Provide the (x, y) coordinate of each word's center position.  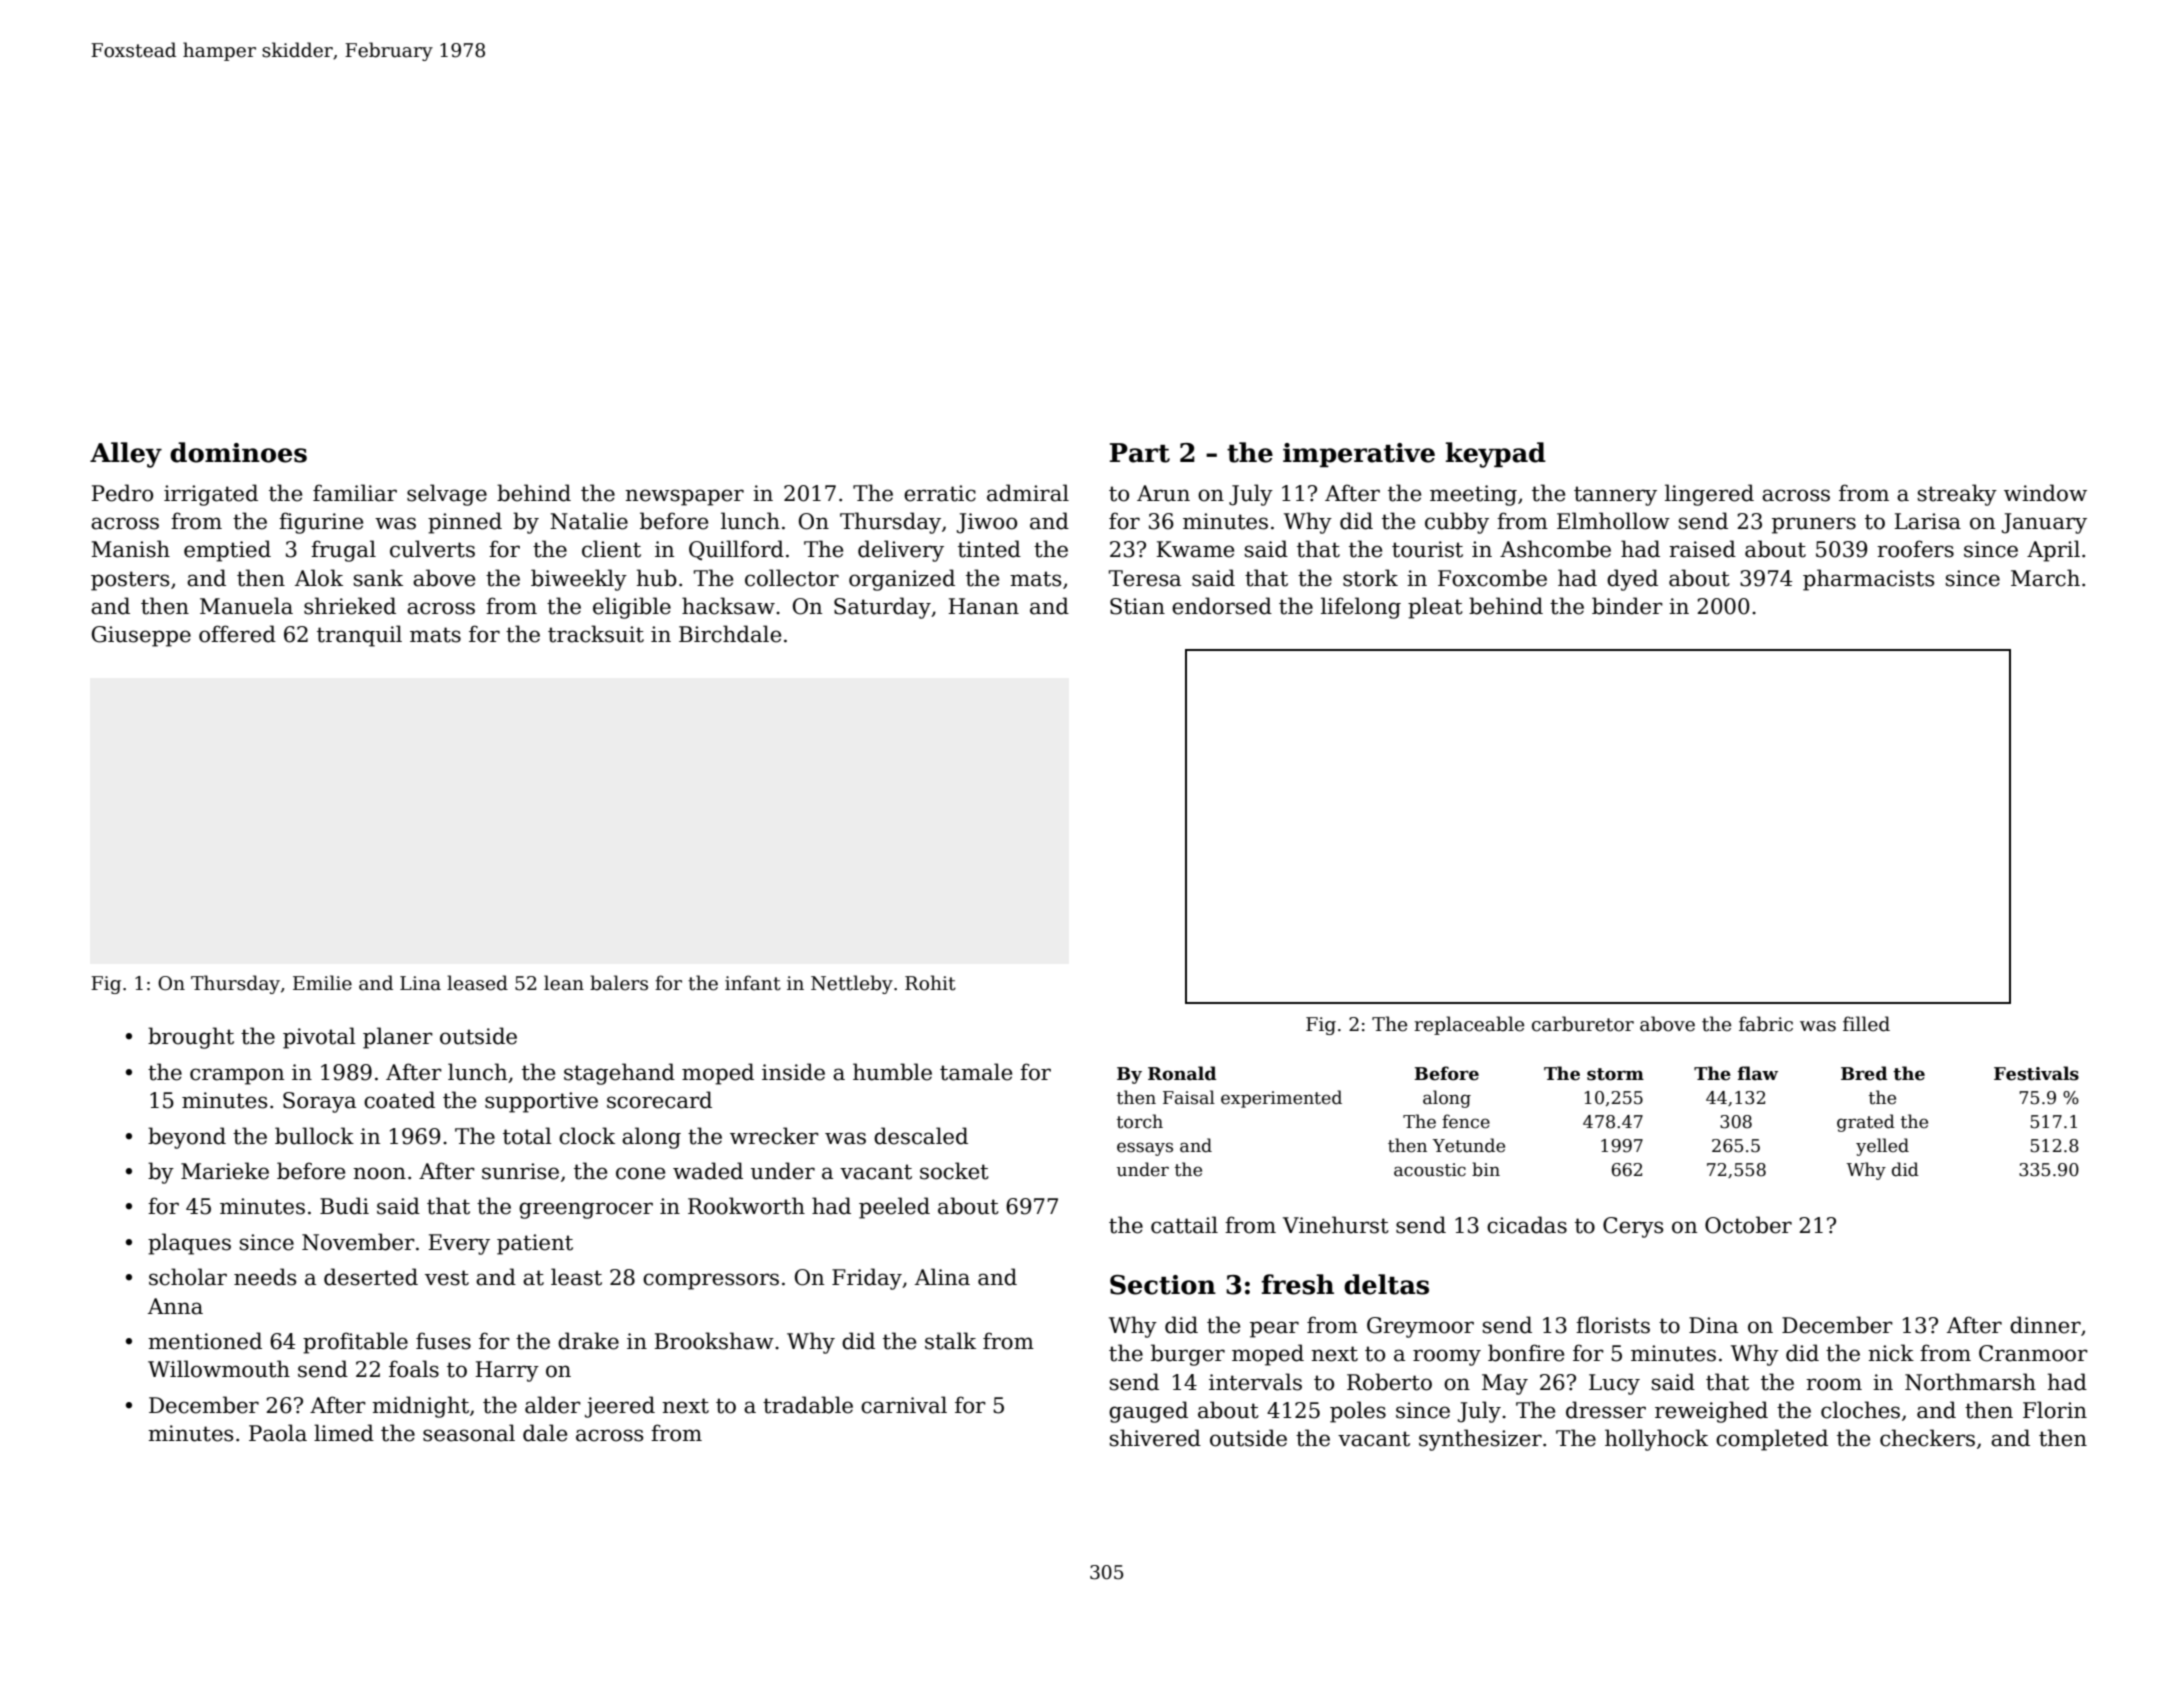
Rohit (930, 983)
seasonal (469, 1433)
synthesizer (1480, 1440)
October (1748, 1225)
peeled (894, 1208)
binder (1627, 606)
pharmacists (1868, 580)
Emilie (322, 983)
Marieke (225, 1171)
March (2045, 578)
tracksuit (596, 634)
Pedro (122, 493)
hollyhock (1656, 1440)
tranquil (359, 636)
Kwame (1195, 549)
